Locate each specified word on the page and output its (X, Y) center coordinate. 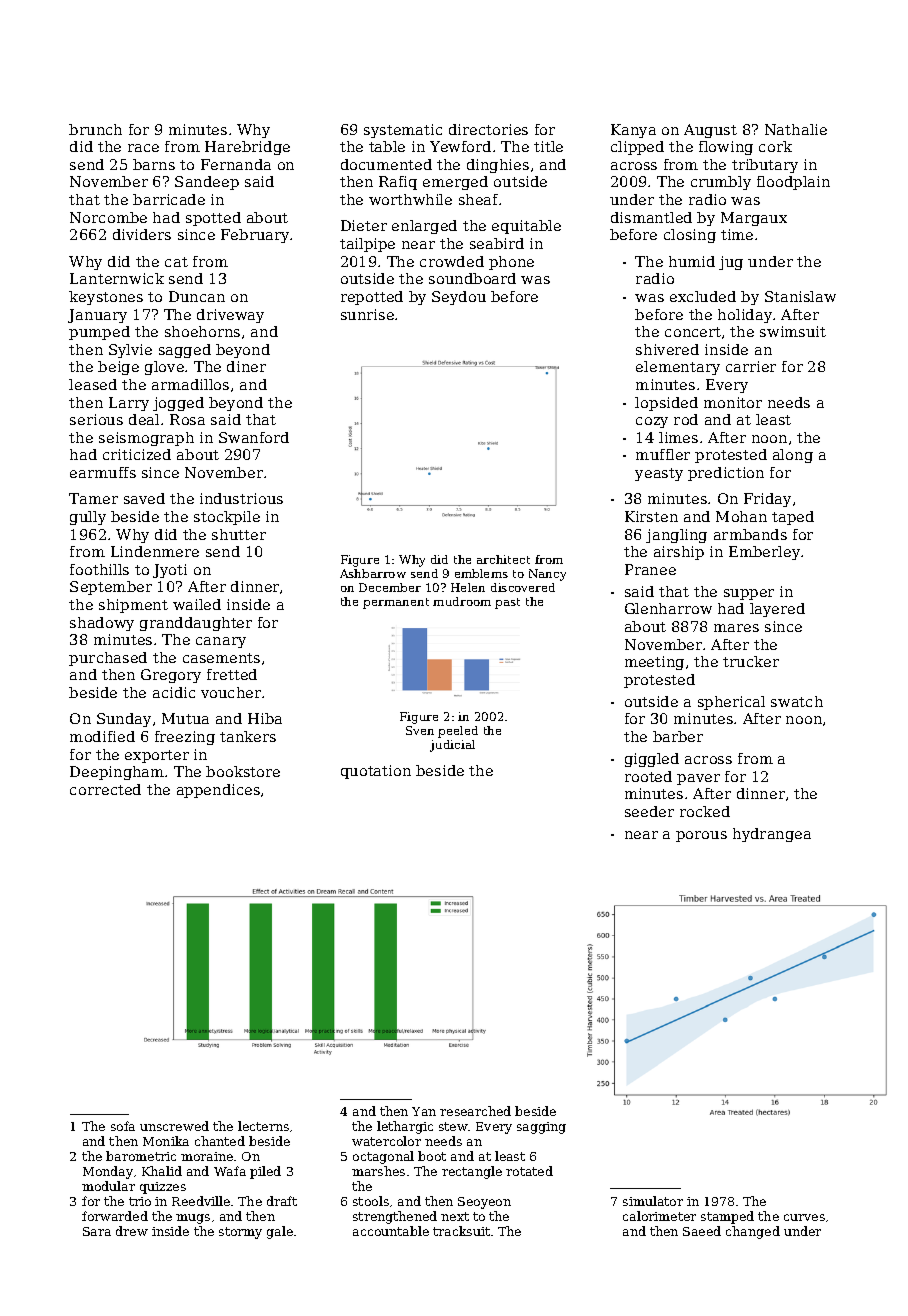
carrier (751, 366)
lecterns (263, 1126)
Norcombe (108, 217)
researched (475, 1111)
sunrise (367, 314)
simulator (653, 1201)
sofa (123, 1126)
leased (93, 384)
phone (511, 263)
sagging (541, 1128)
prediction (726, 474)
